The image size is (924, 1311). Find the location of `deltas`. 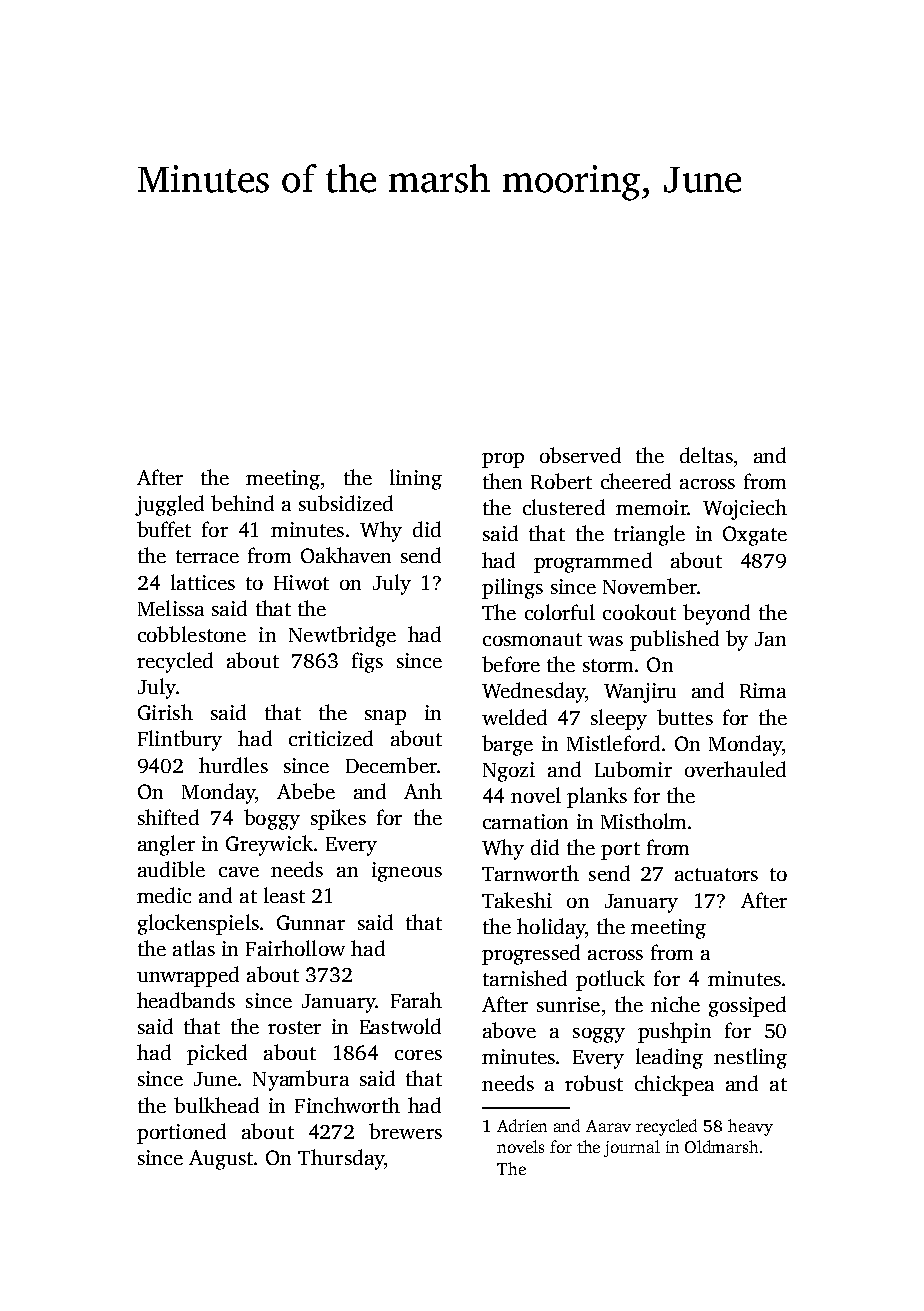

deltas is located at coordinates (706, 455).
